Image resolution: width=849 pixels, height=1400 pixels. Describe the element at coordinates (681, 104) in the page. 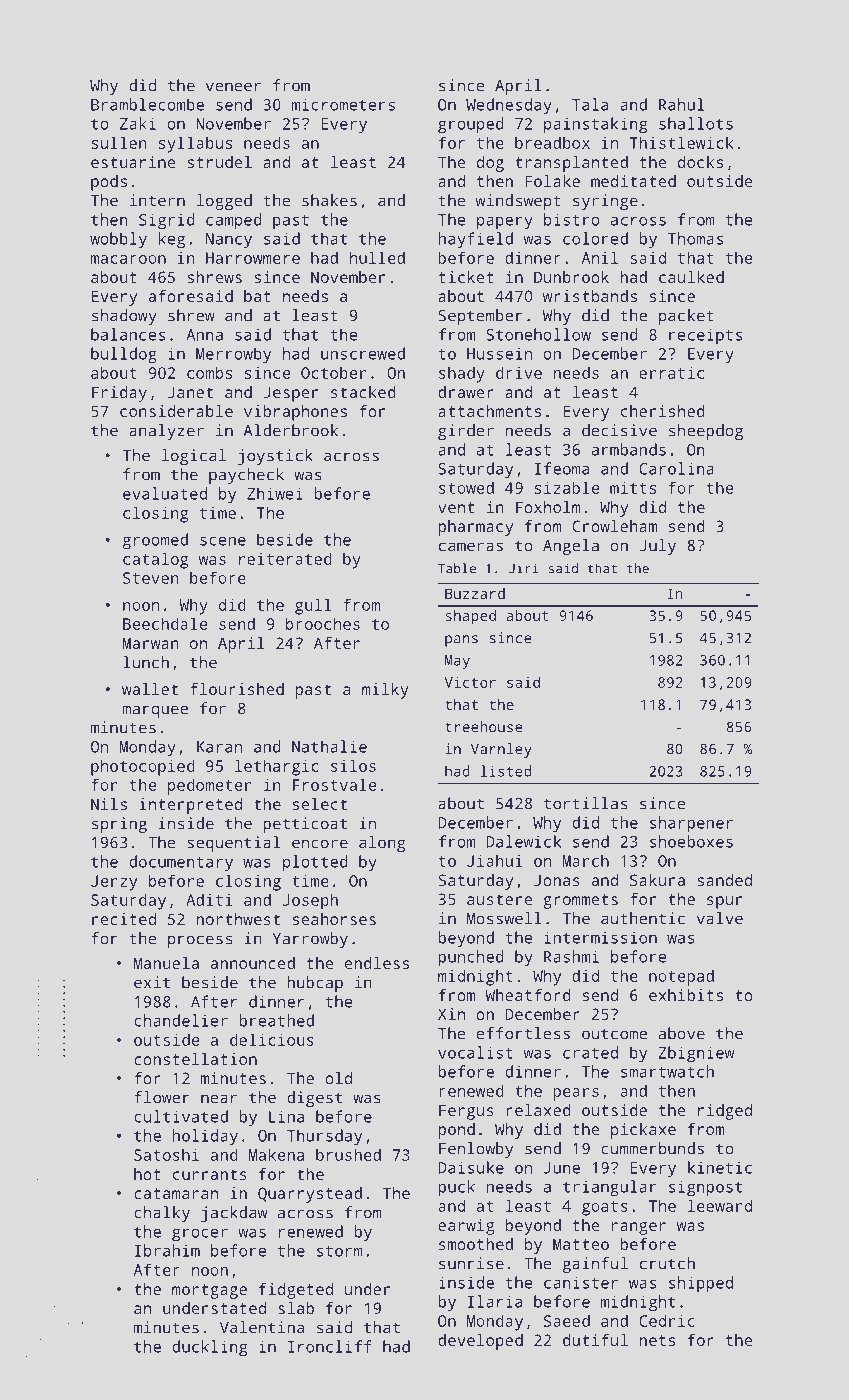

I see `Rahul` at that location.
